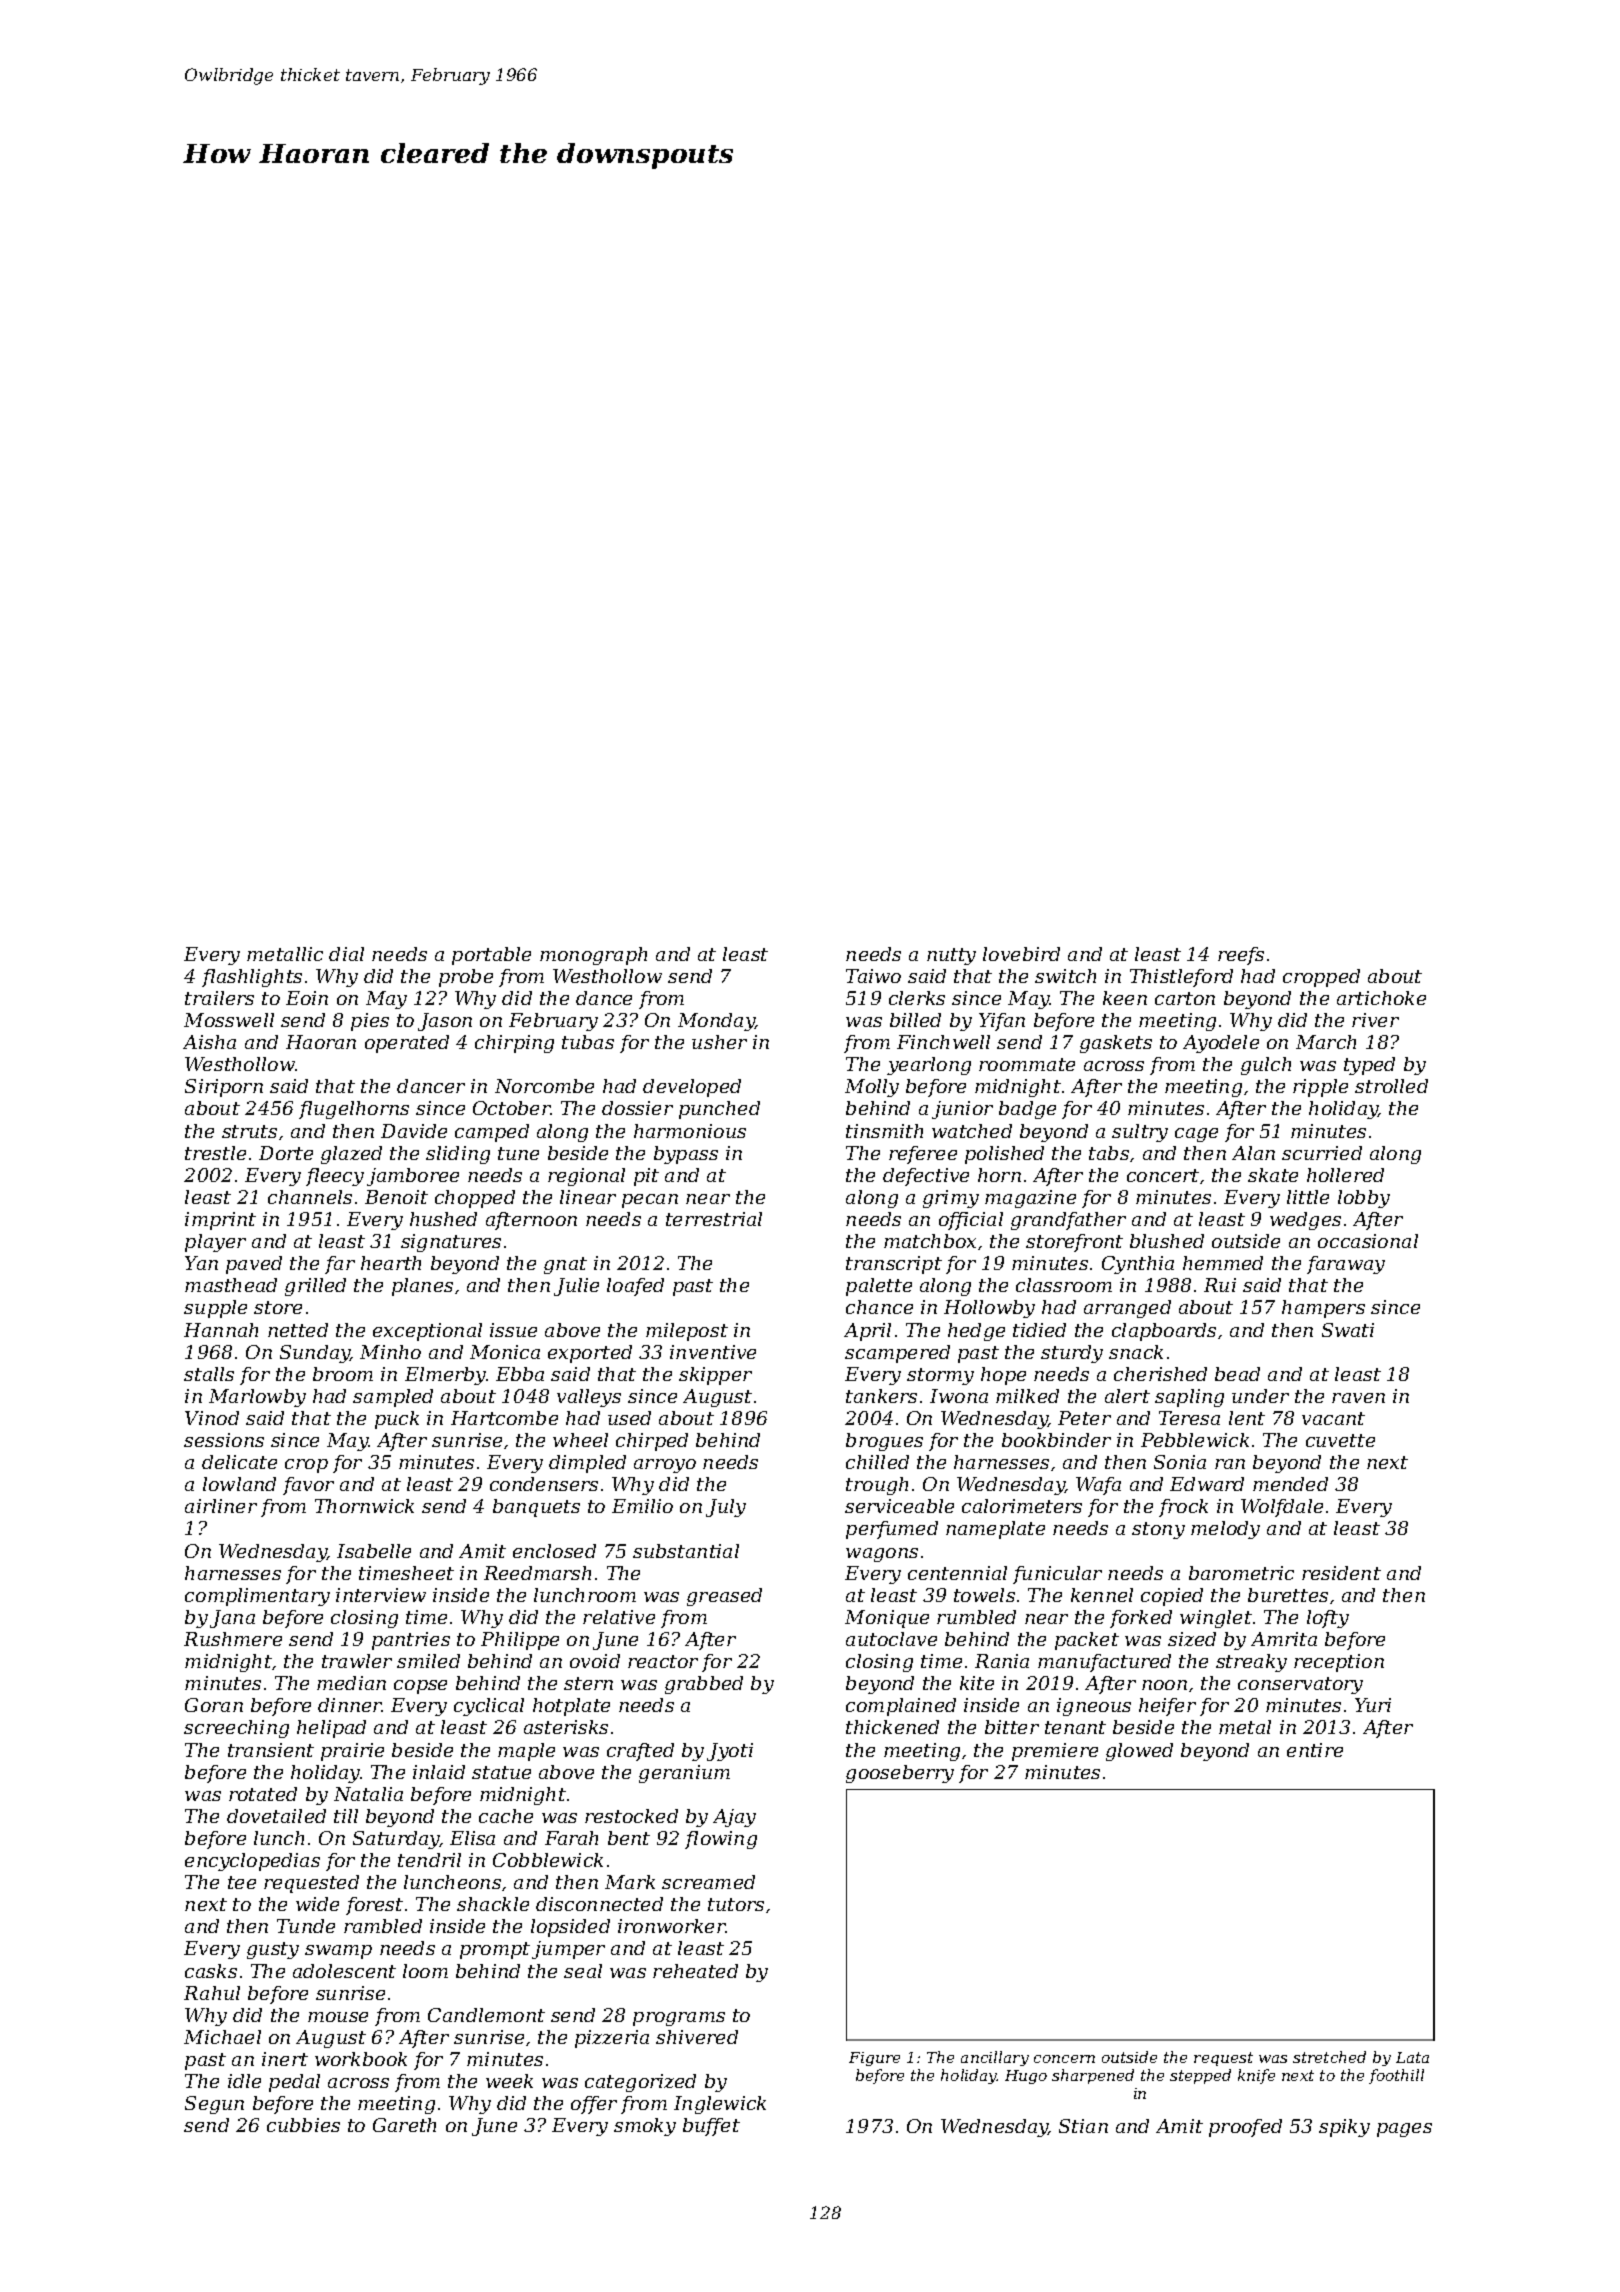 This screenshot has height=2292, width=1620. What do you see at coordinates (252, 978) in the screenshot?
I see `flashlights` at bounding box center [252, 978].
